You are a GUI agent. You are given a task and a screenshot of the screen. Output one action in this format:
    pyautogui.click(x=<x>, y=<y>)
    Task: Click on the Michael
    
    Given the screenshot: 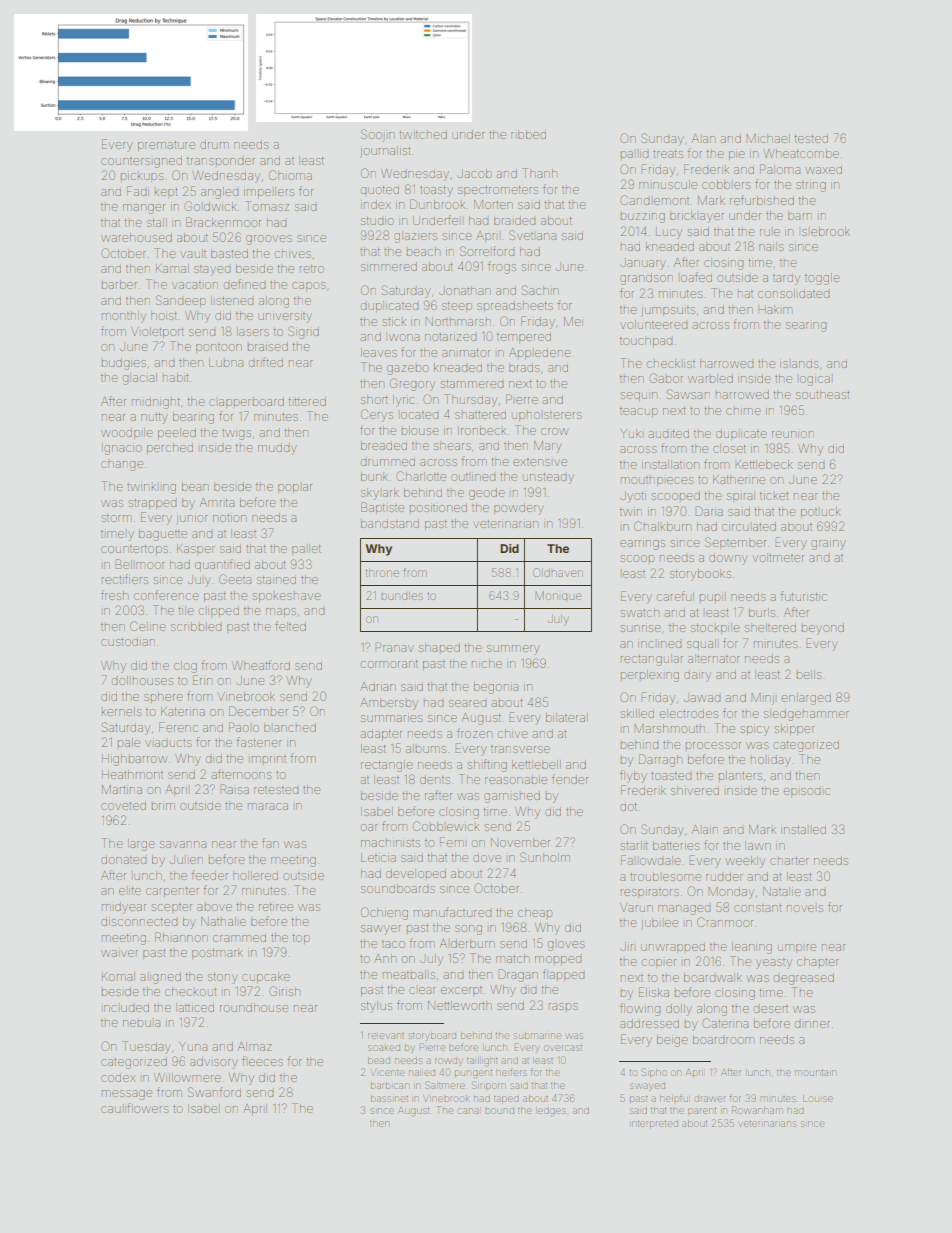 What is the action you would take?
    pyautogui.click(x=768, y=138)
